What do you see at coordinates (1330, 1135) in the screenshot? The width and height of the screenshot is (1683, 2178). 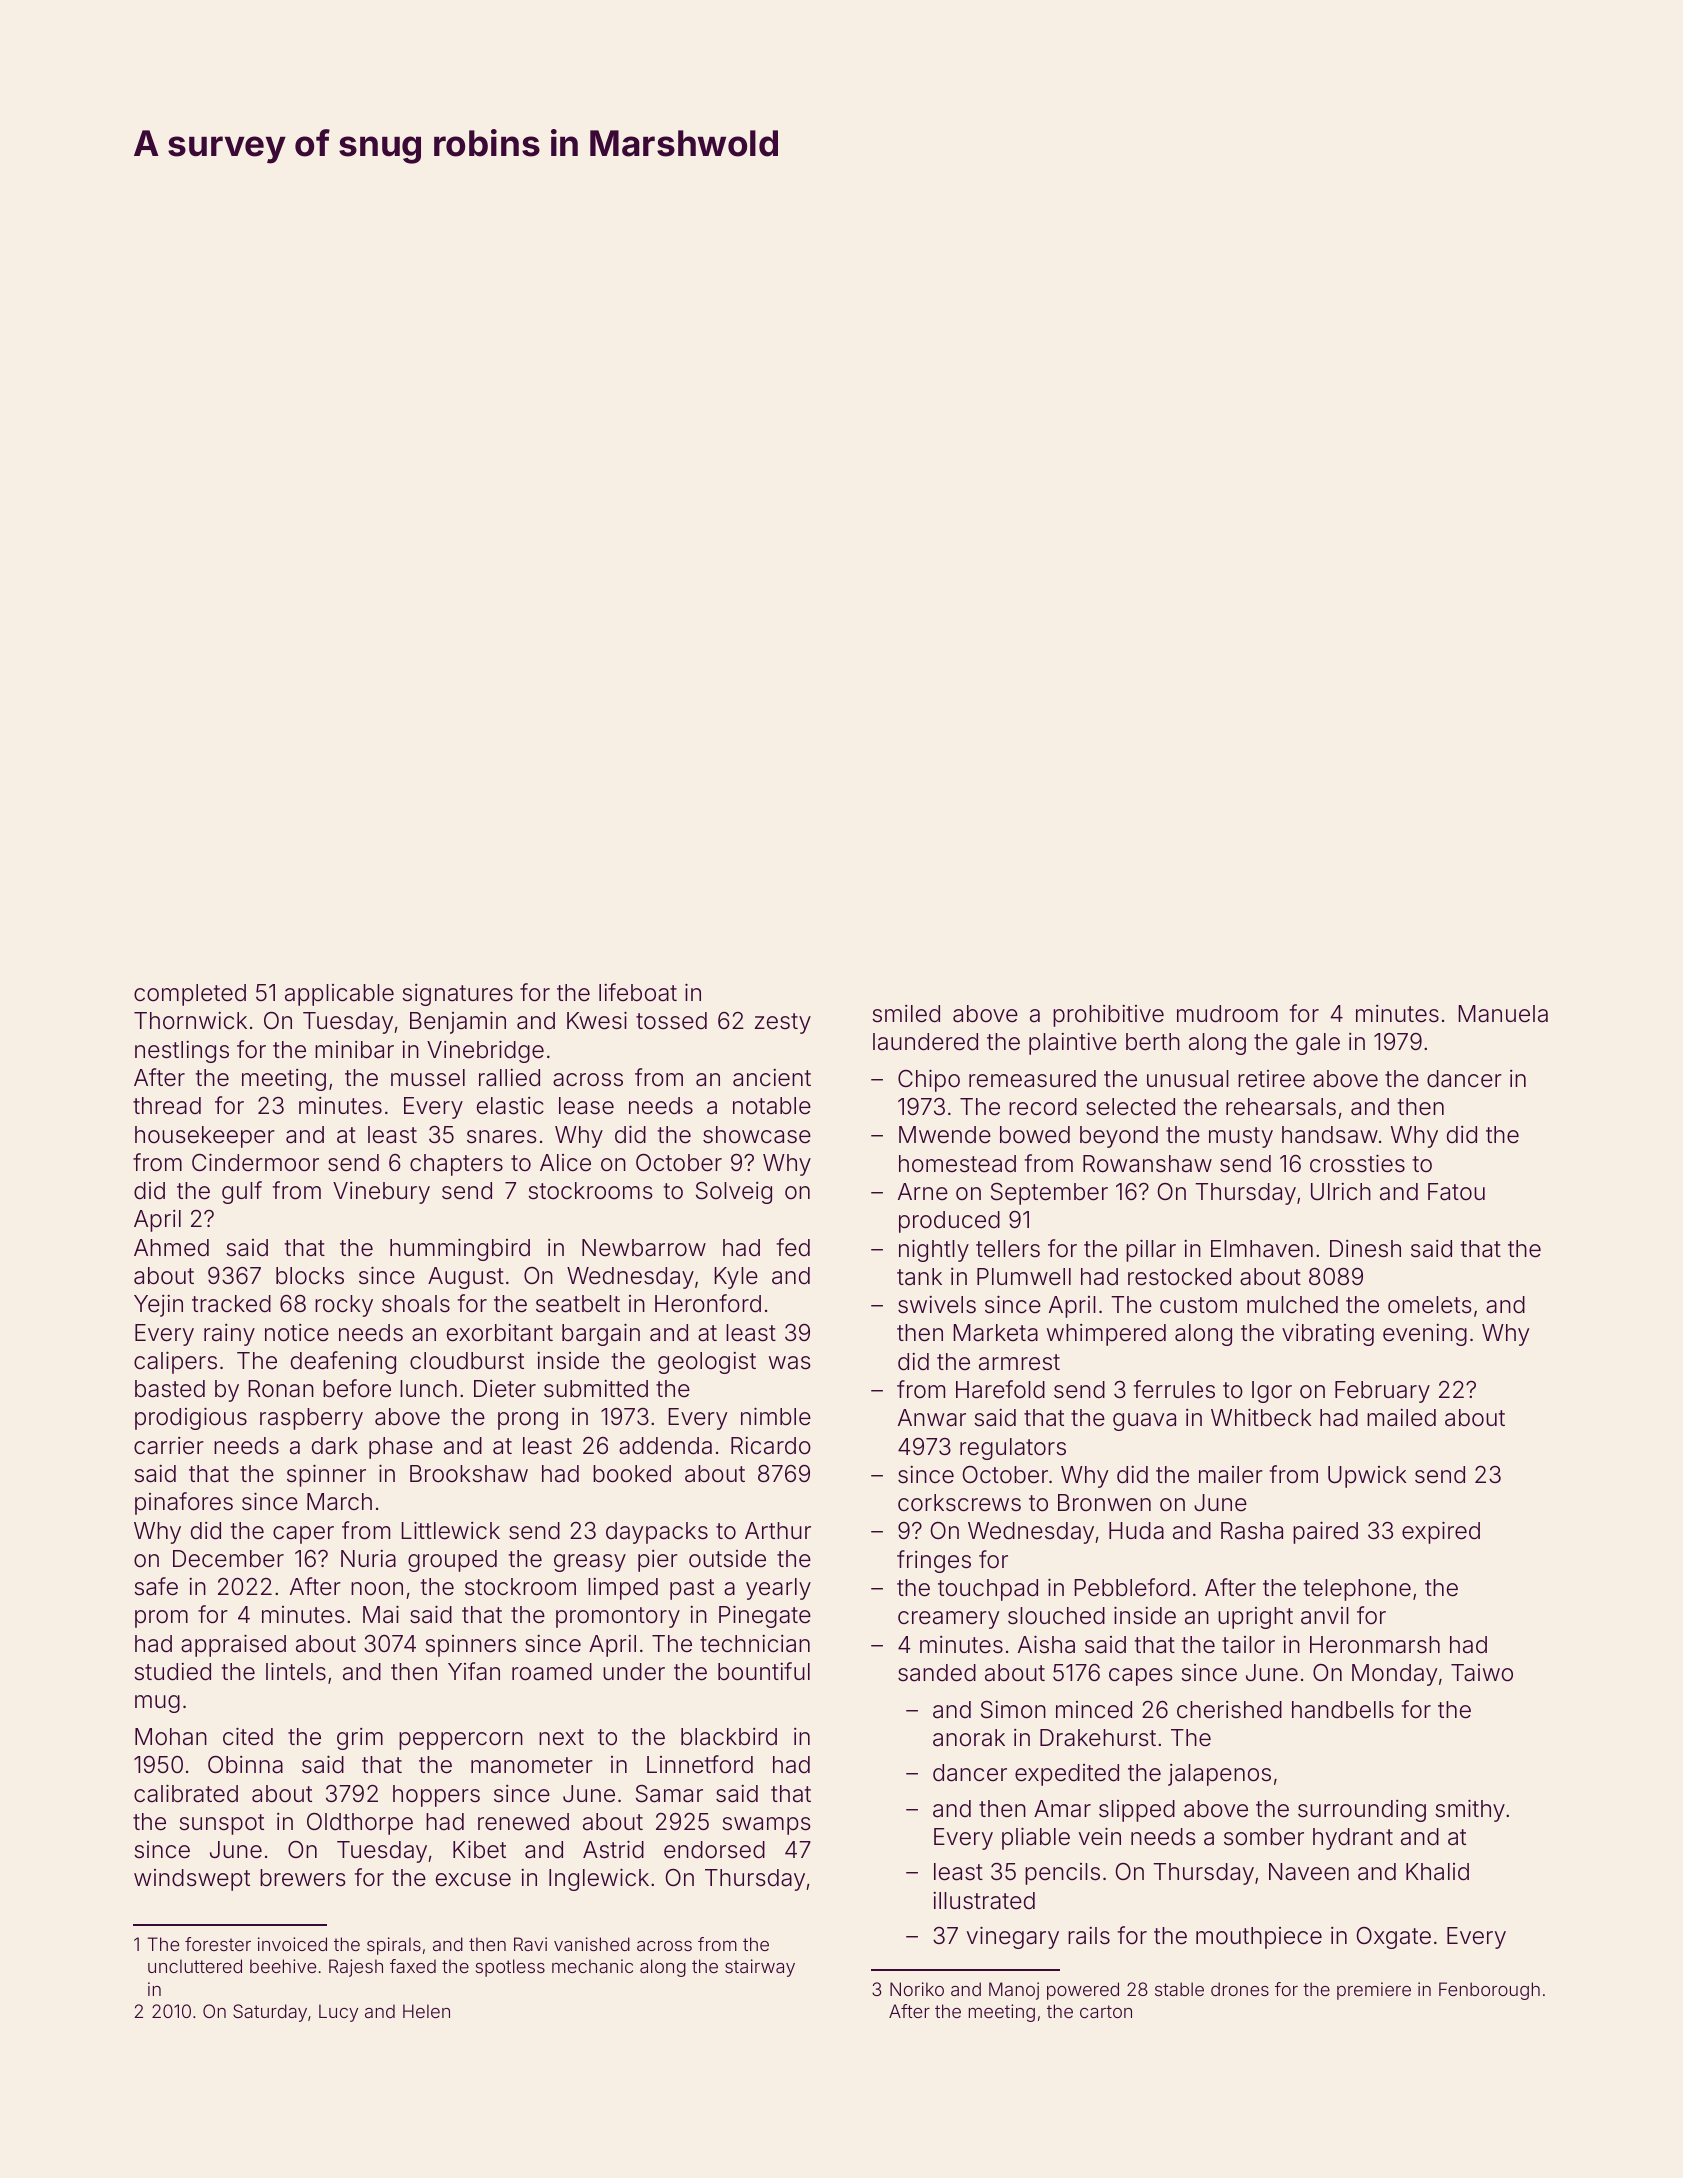 I see `handsaw` at bounding box center [1330, 1135].
